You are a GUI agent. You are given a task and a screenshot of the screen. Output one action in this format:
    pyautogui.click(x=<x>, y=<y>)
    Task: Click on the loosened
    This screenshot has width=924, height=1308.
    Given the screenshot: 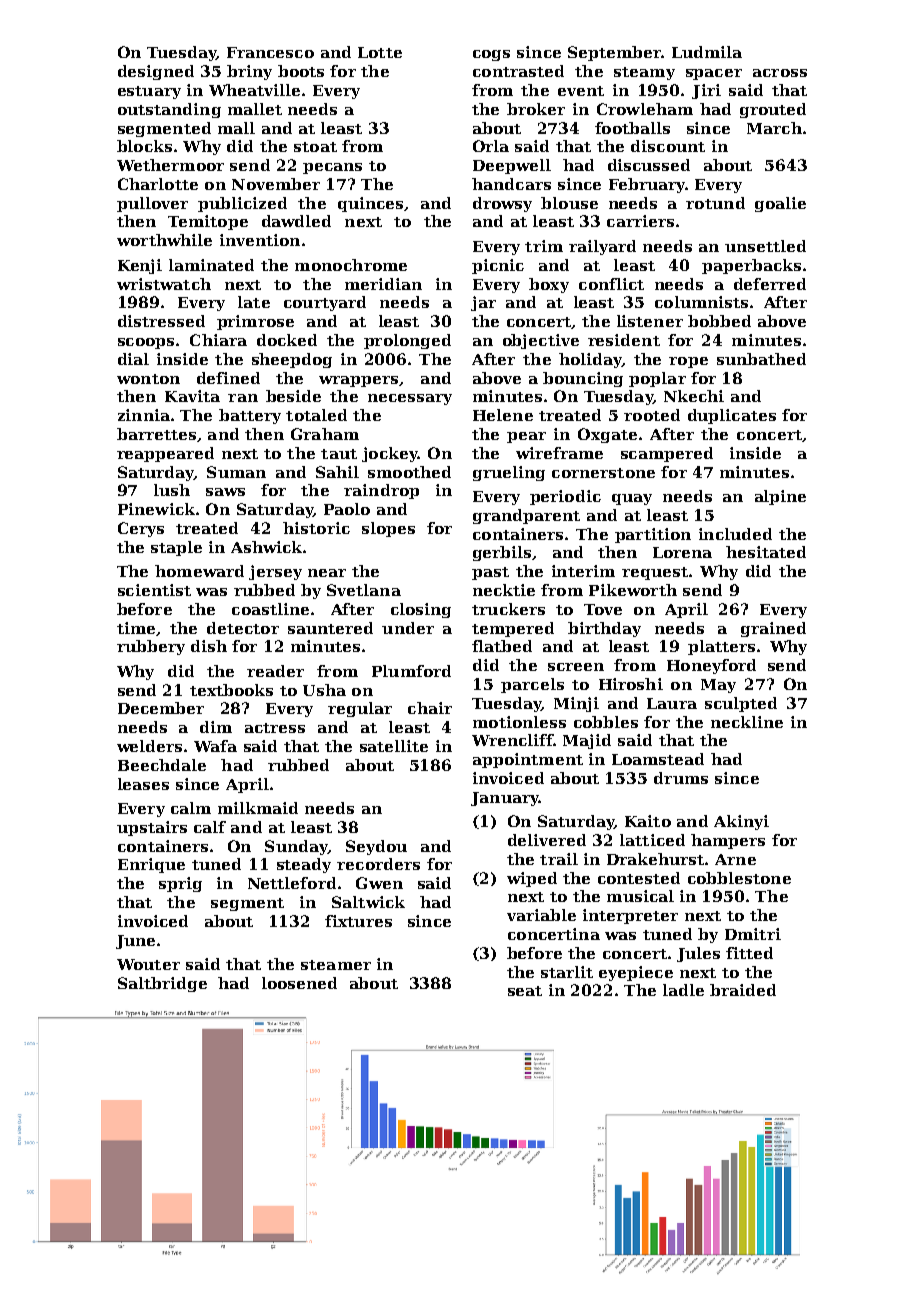 What is the action you would take?
    pyautogui.click(x=299, y=983)
